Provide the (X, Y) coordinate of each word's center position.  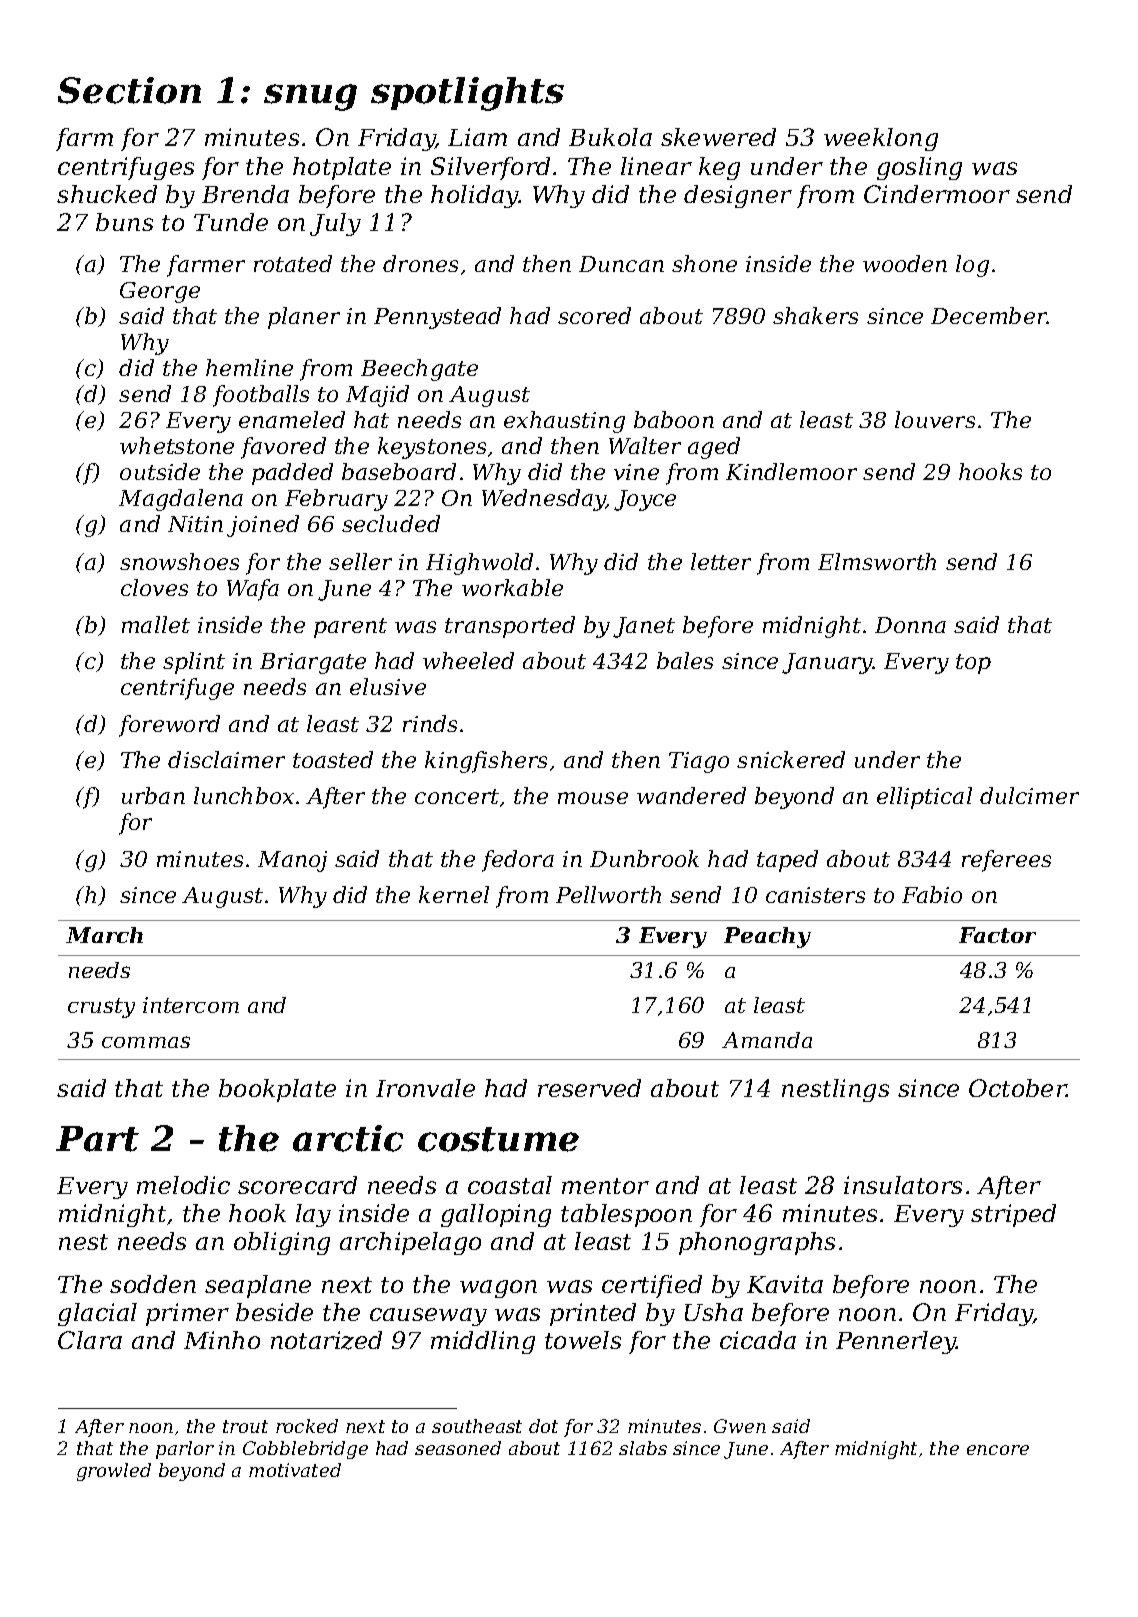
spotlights (467, 94)
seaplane (258, 1286)
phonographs (757, 1243)
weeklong (881, 139)
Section (129, 90)
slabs (643, 1448)
